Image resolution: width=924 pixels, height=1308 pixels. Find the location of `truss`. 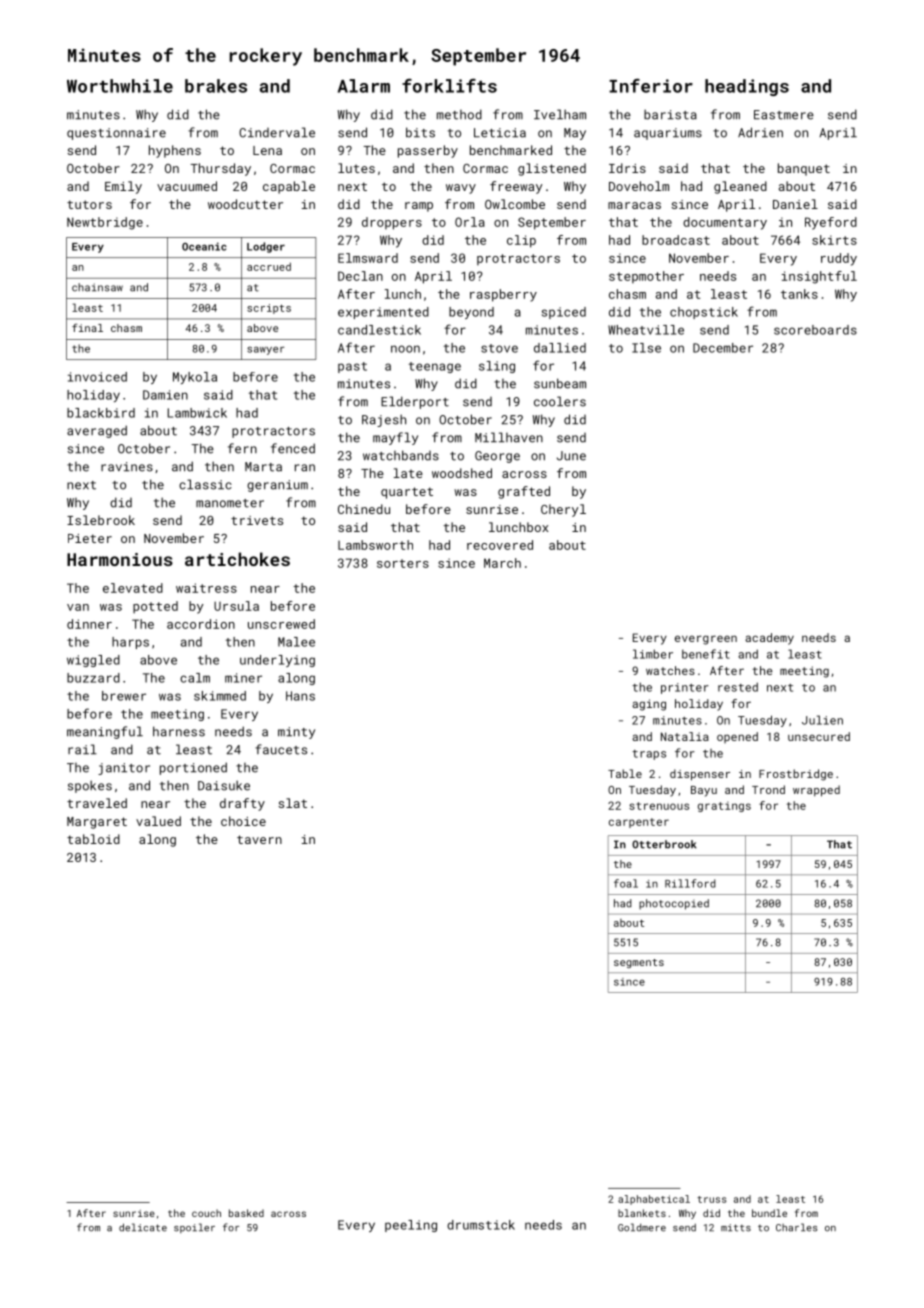

truss is located at coordinates (712, 1199).
